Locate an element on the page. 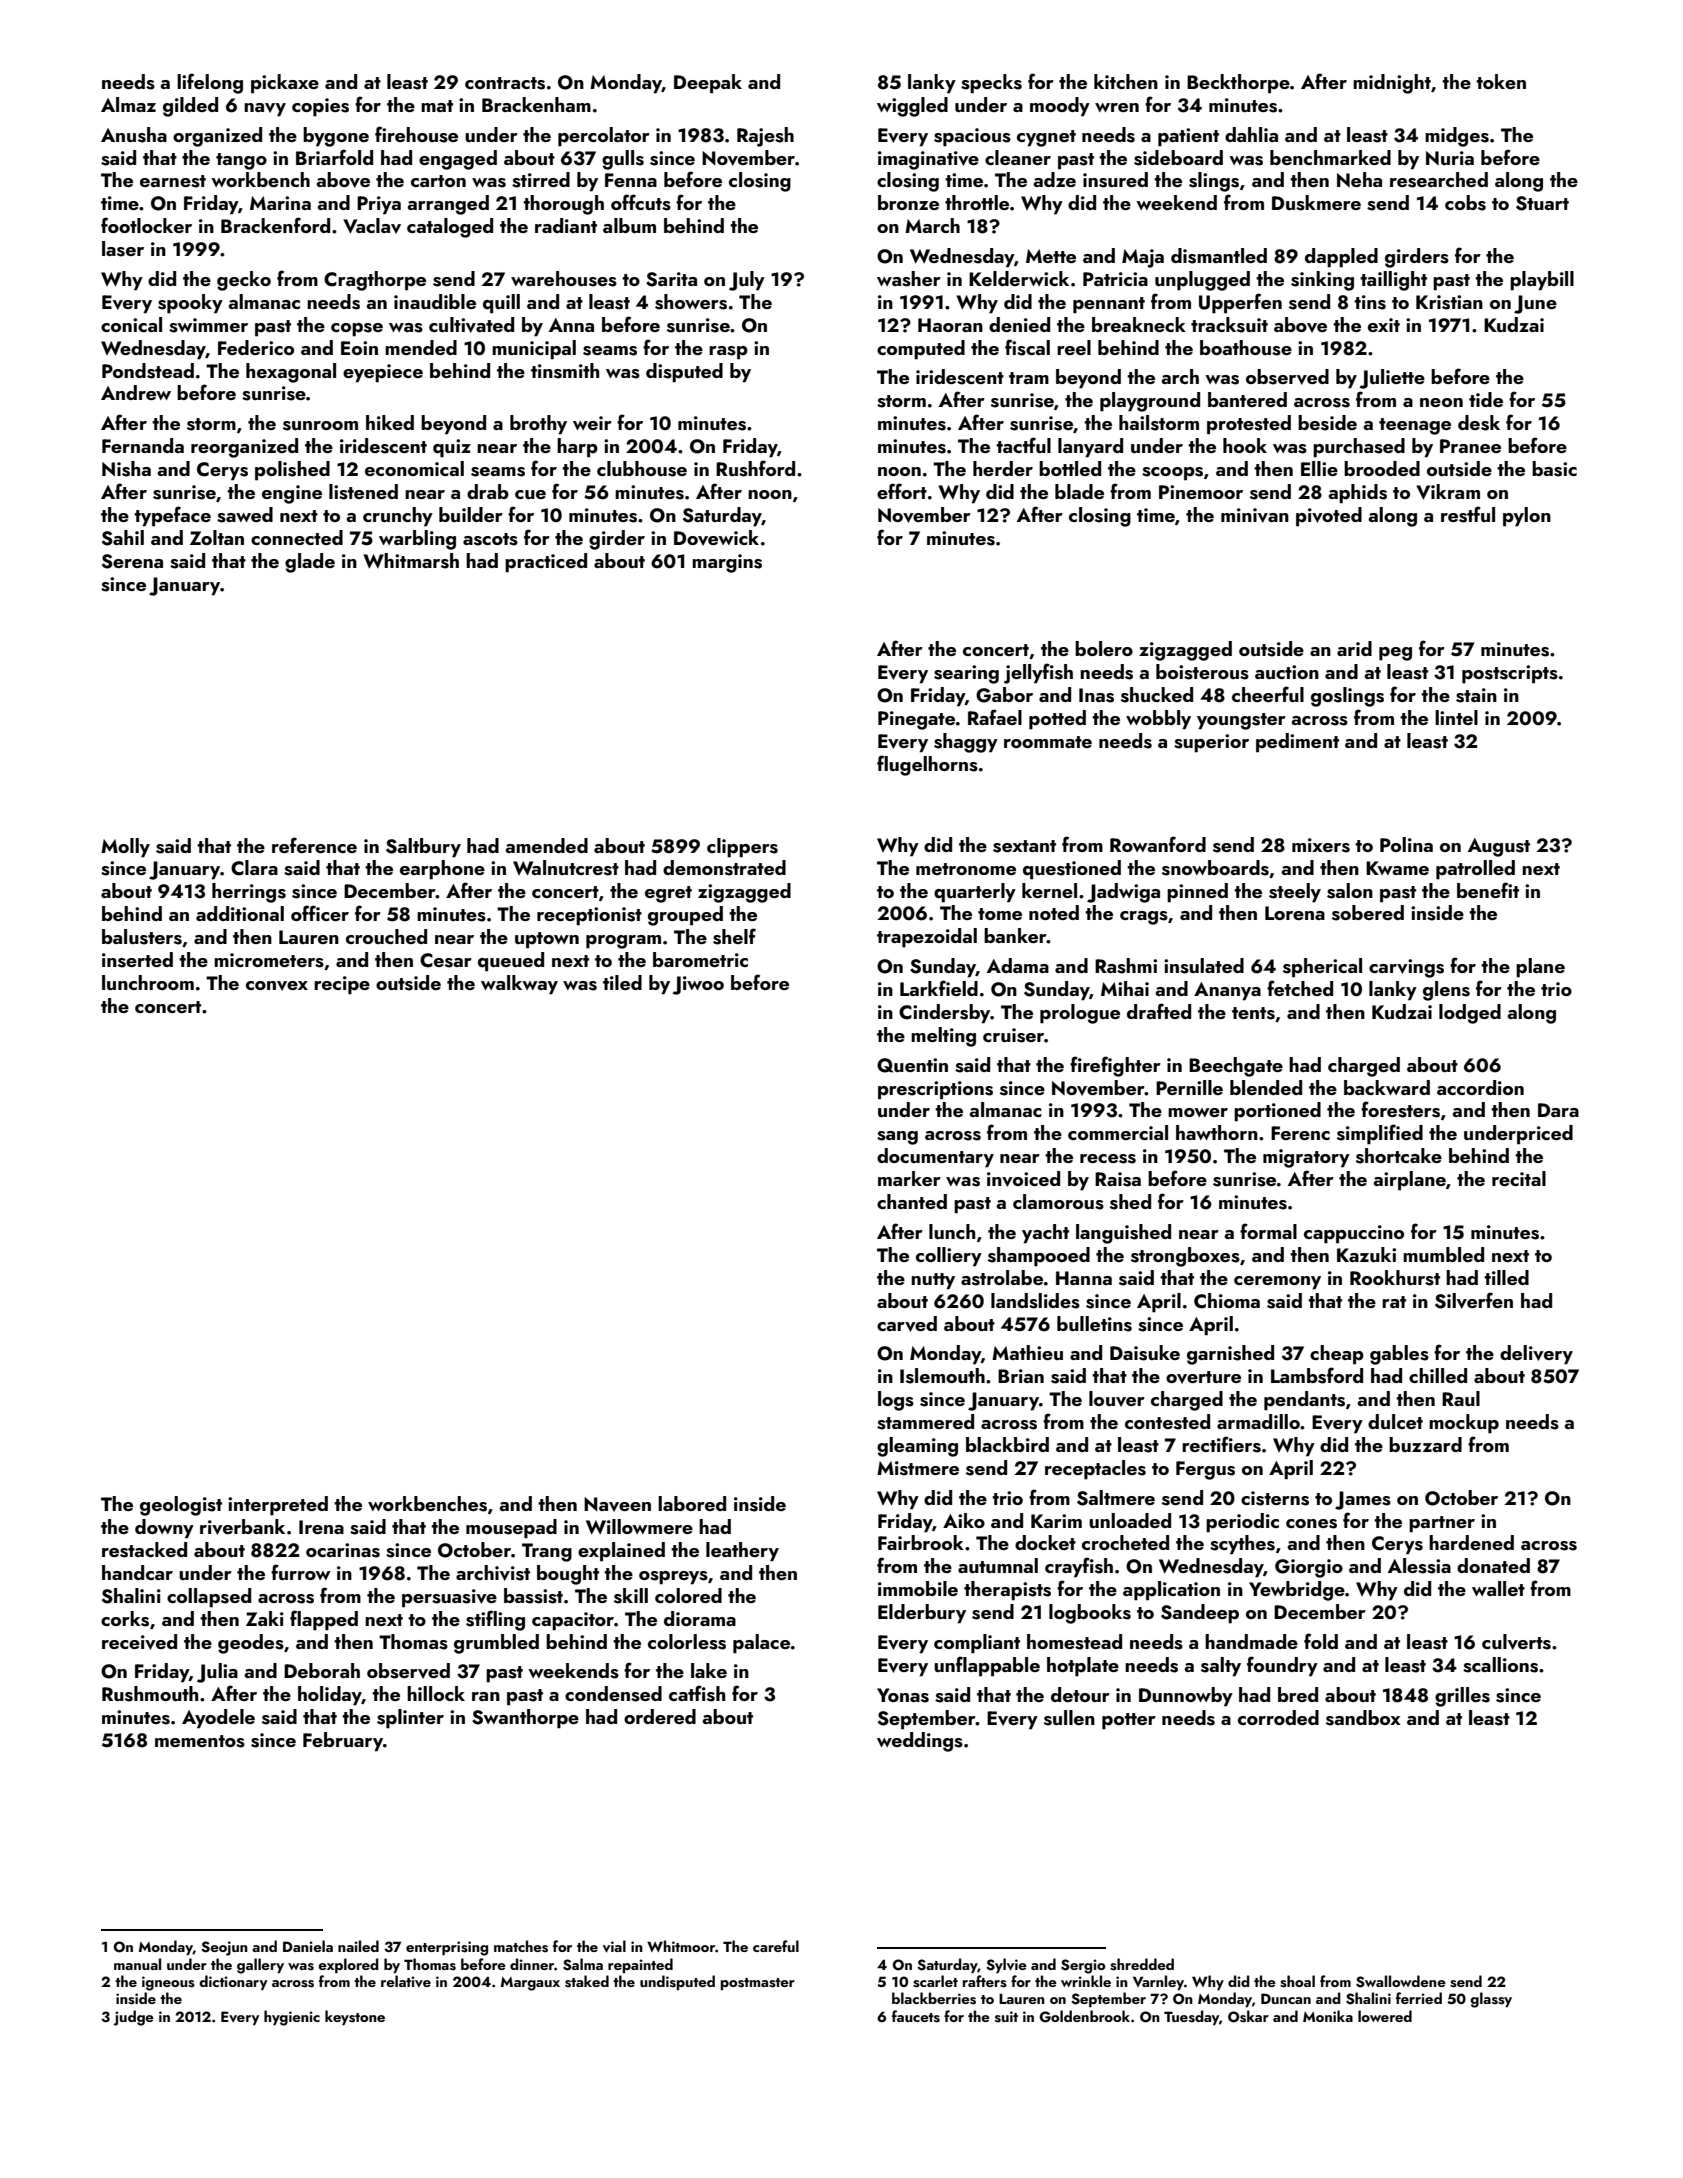 This page has width=1683, height=2178. unloaded is located at coordinates (1130, 1520).
